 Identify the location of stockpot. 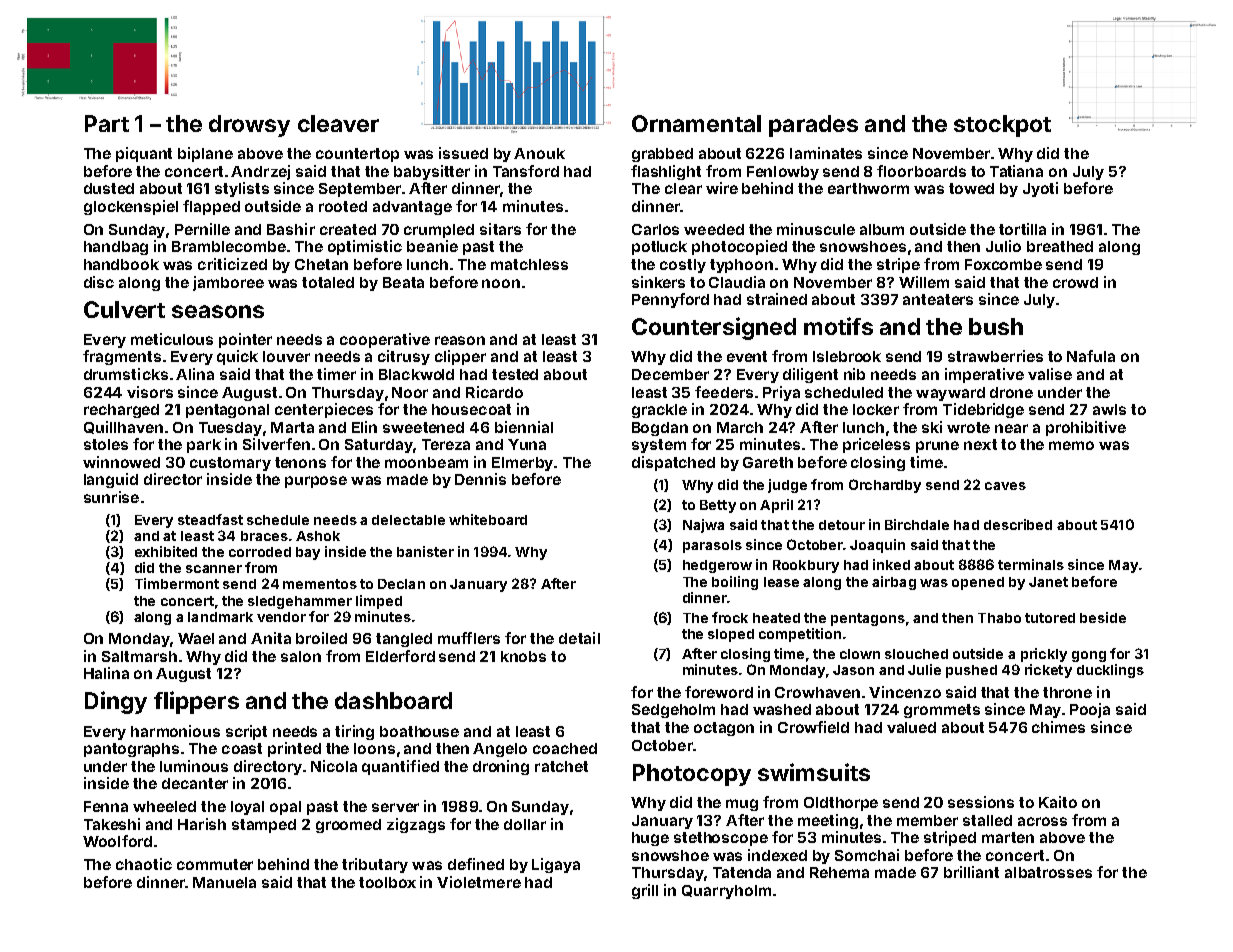
(1002, 126).
